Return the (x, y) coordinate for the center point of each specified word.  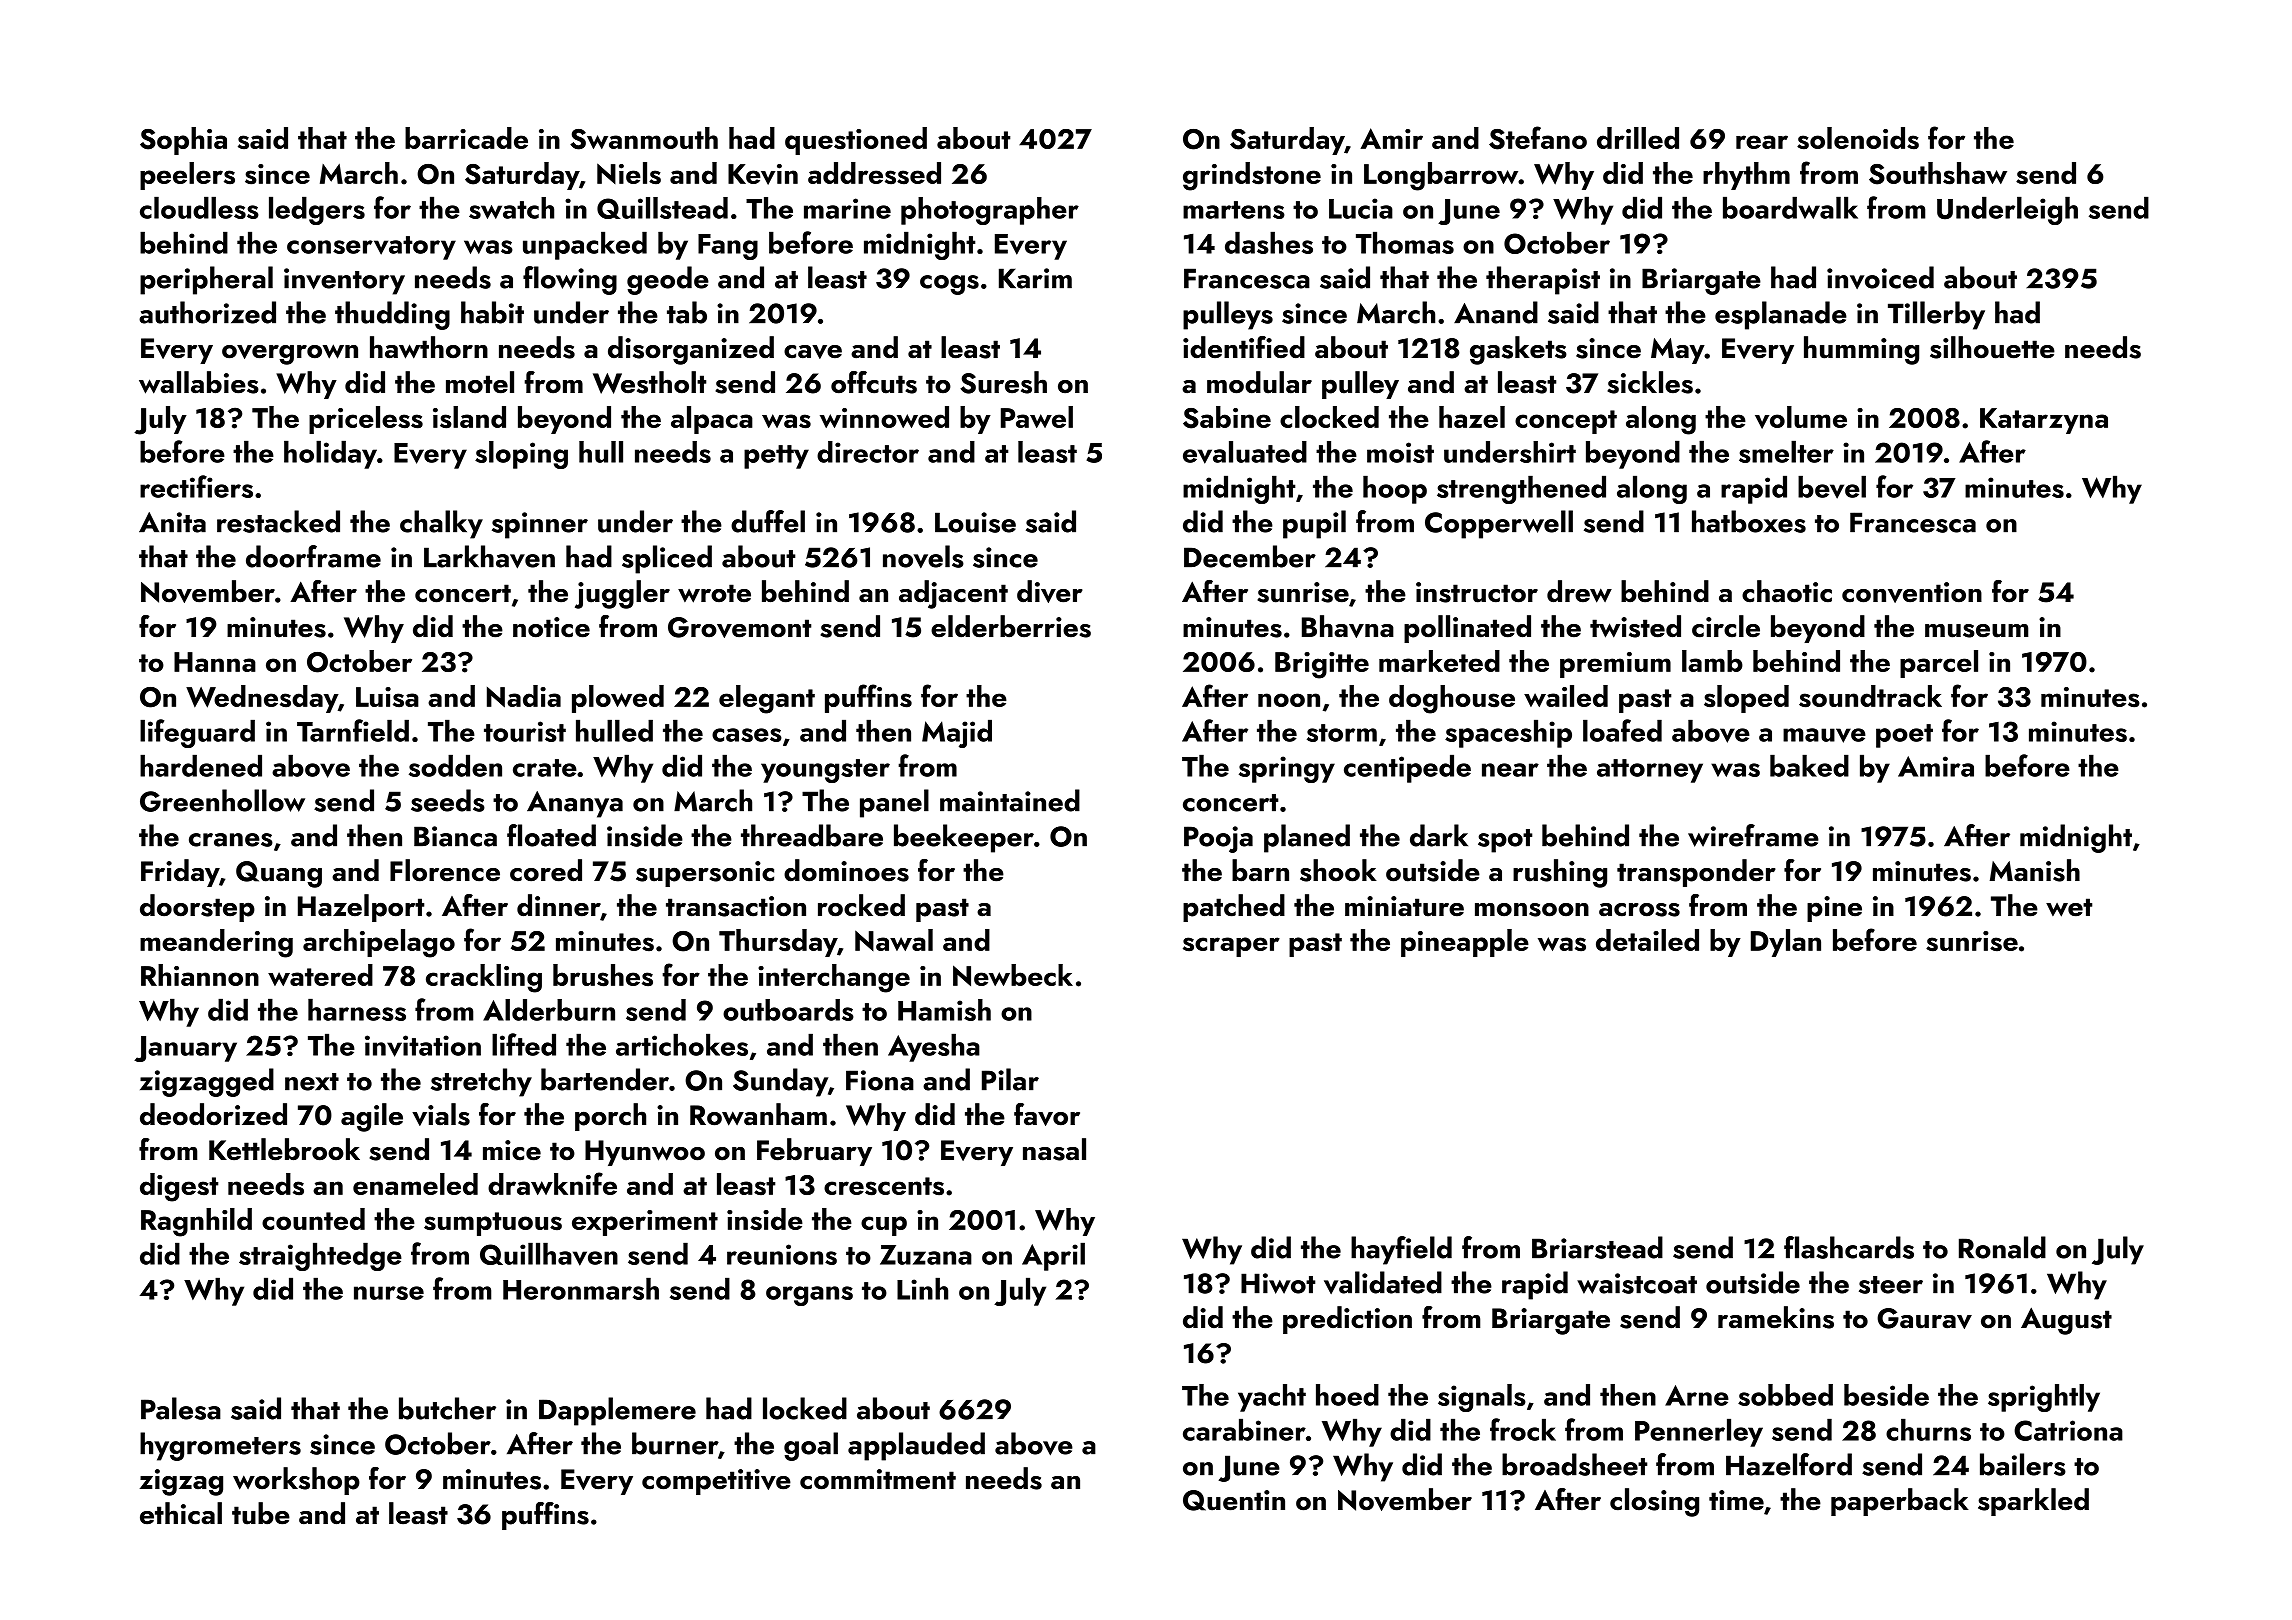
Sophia (183, 141)
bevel (1832, 487)
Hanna (215, 662)
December (1250, 556)
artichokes (682, 1044)
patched (1234, 908)
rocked (861, 905)
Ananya (575, 804)
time (1736, 1500)
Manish (2035, 870)
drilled (1638, 138)
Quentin (1234, 1500)
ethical (181, 1513)
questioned (856, 141)
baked (1809, 765)
